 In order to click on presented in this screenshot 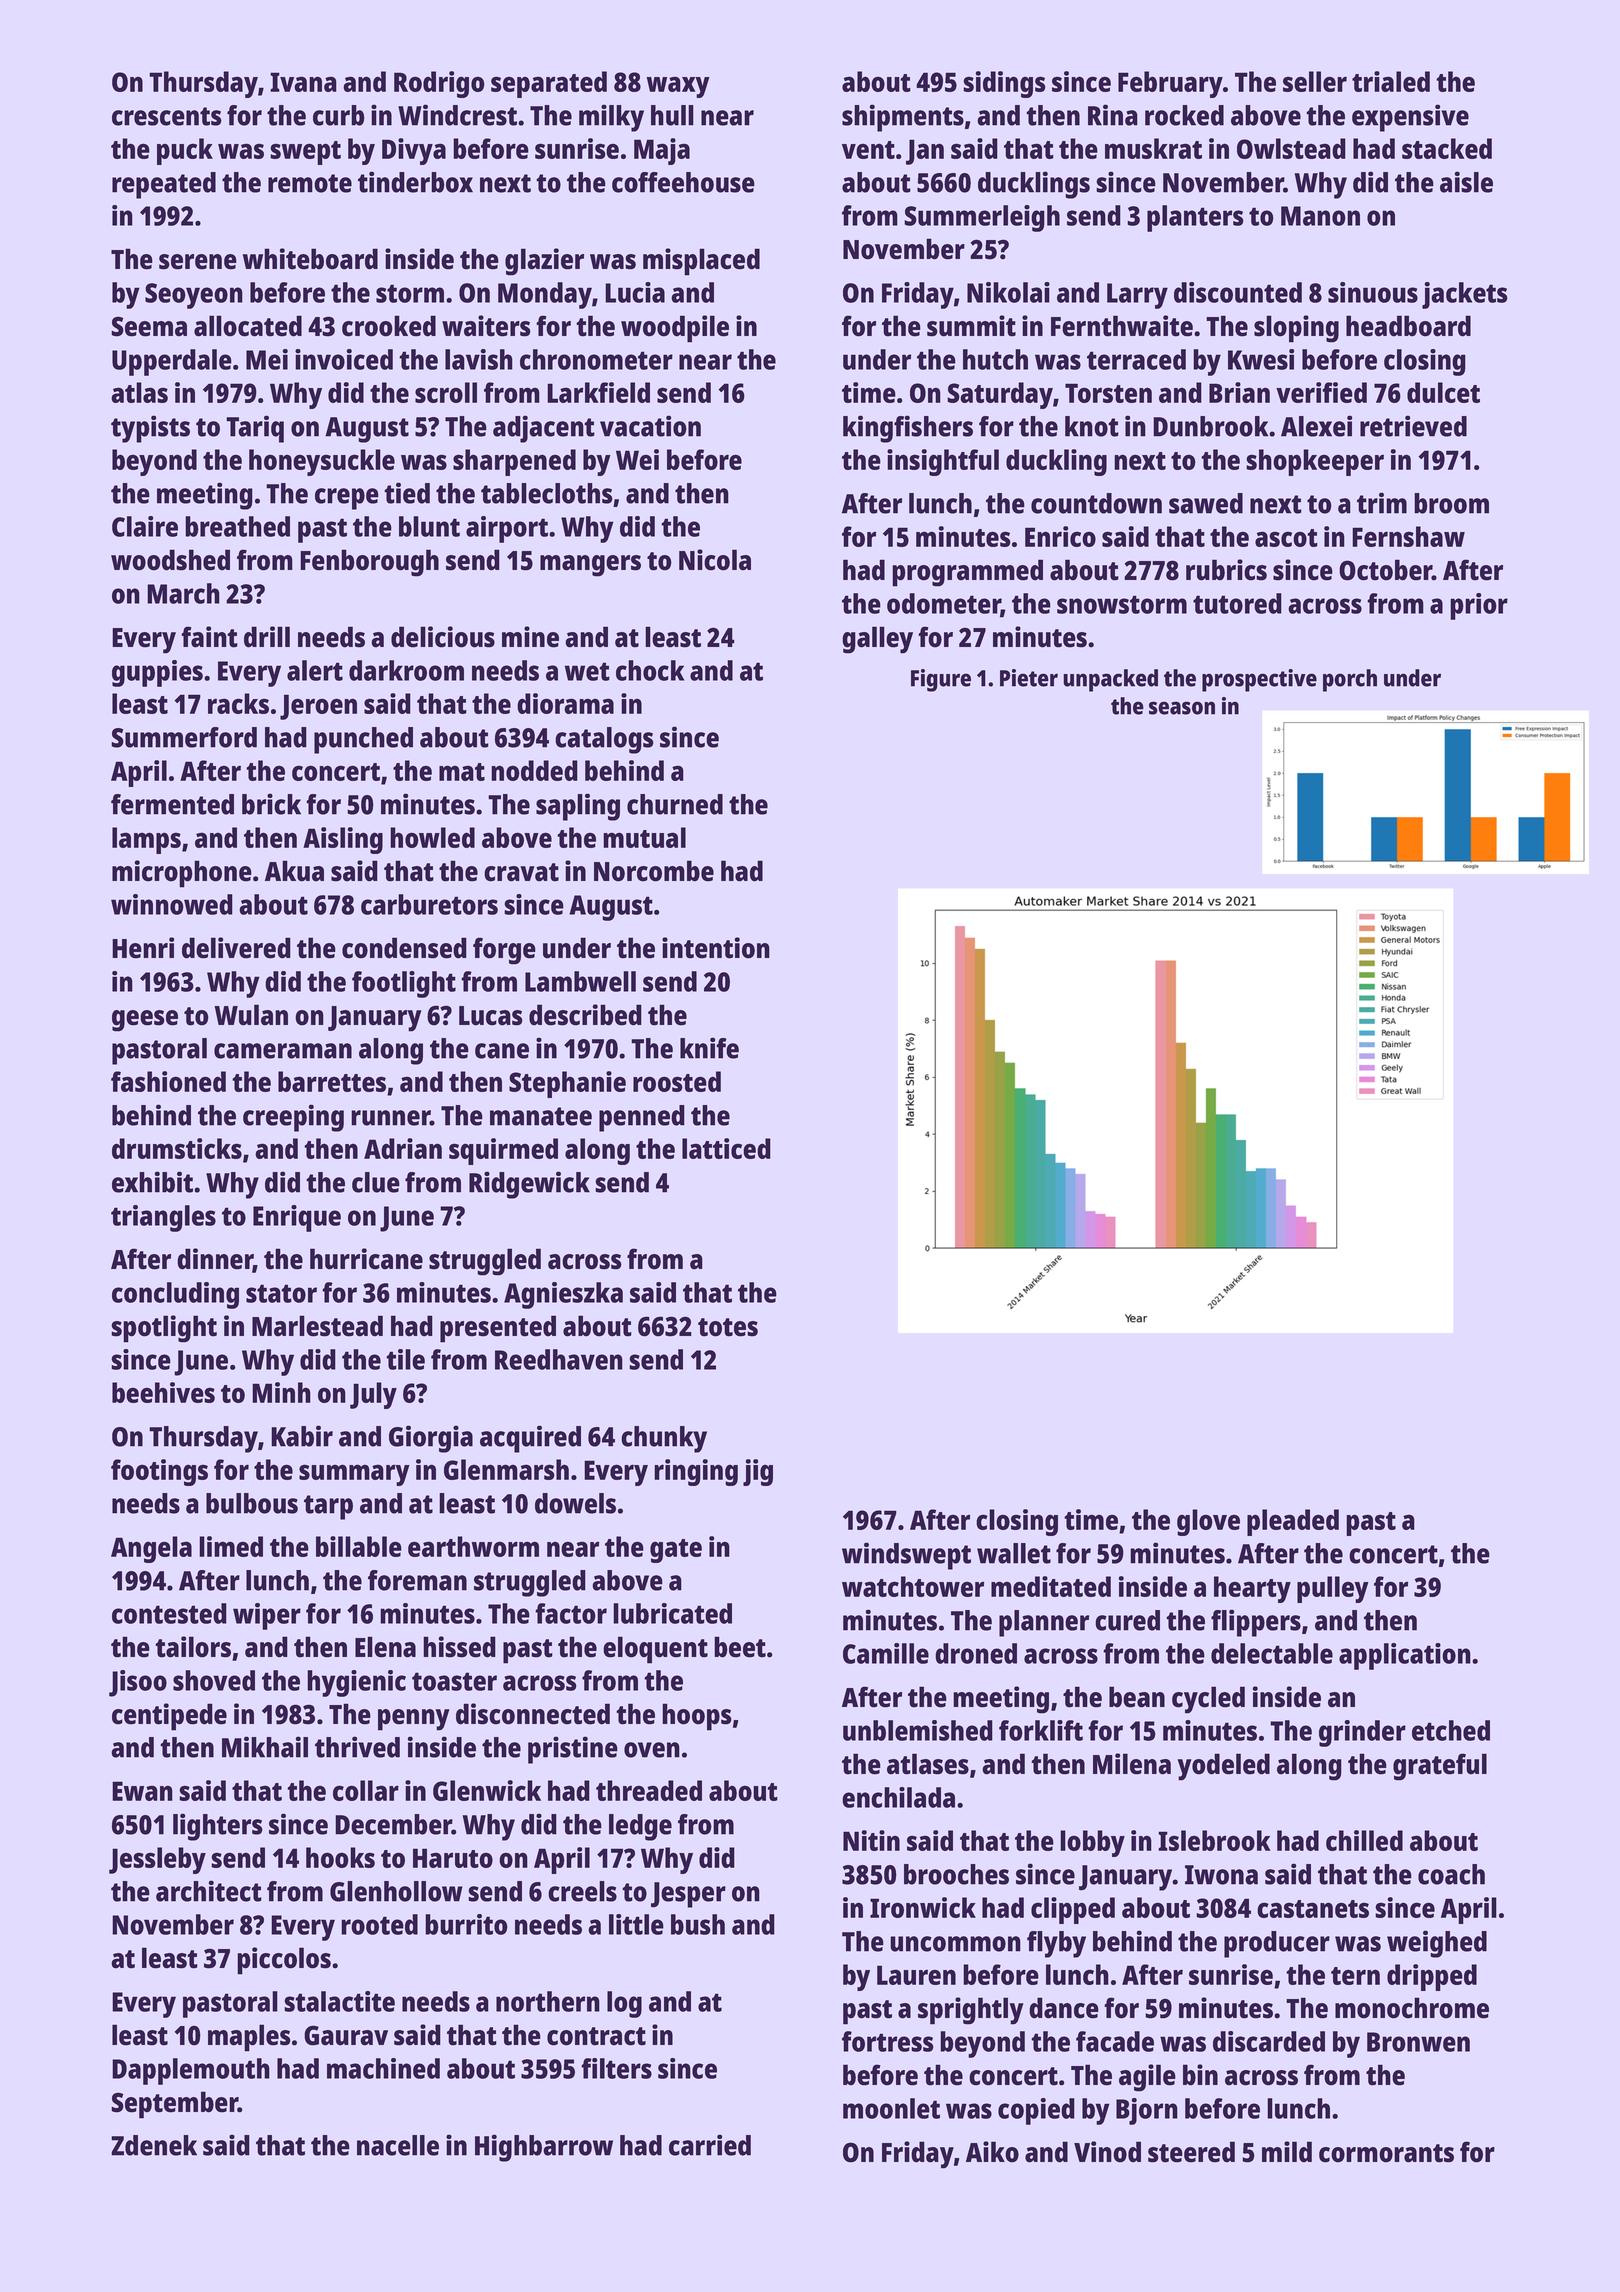, I will do `click(498, 1329)`.
